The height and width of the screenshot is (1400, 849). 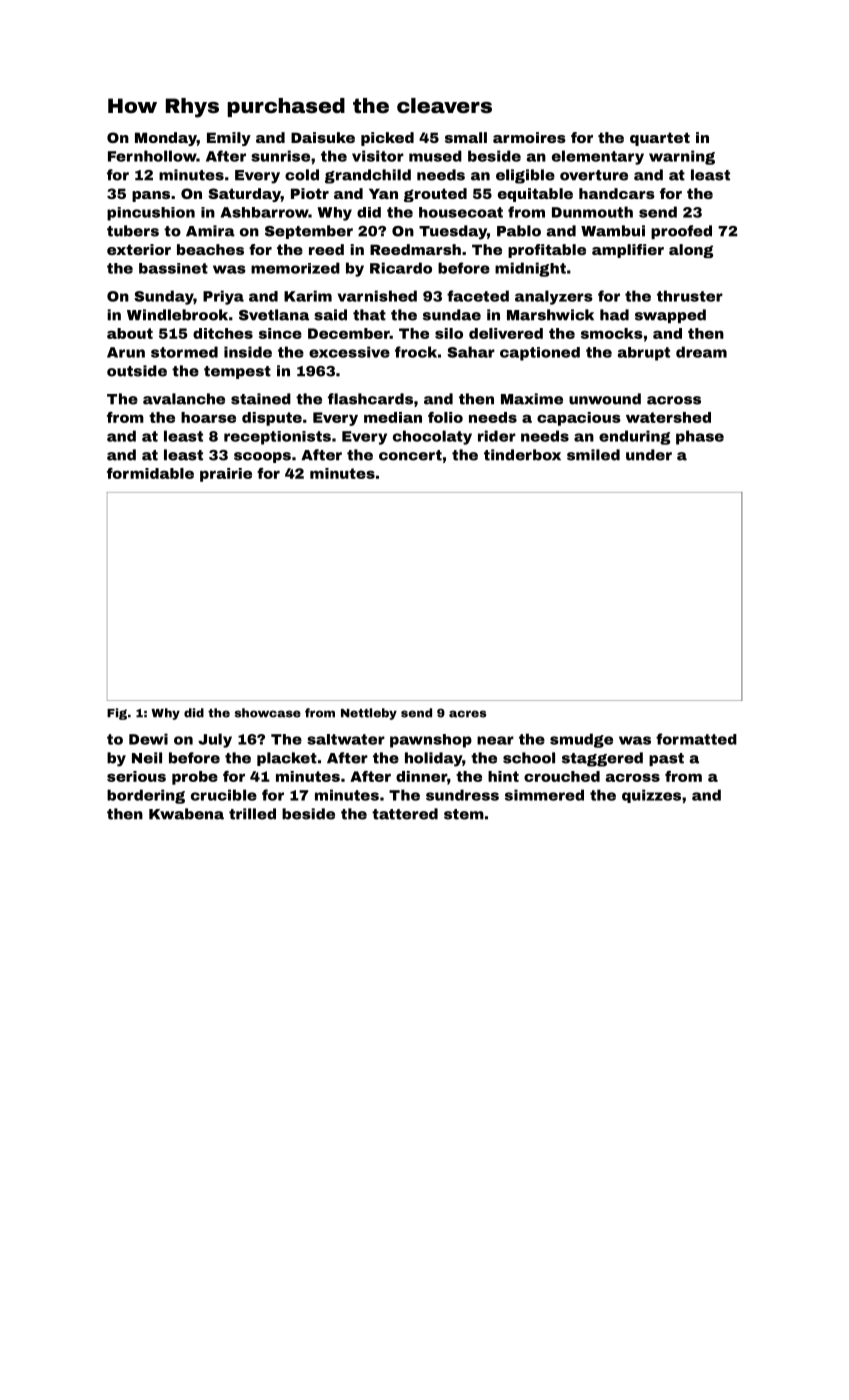 What do you see at coordinates (166, 139) in the screenshot?
I see `Monday` at bounding box center [166, 139].
